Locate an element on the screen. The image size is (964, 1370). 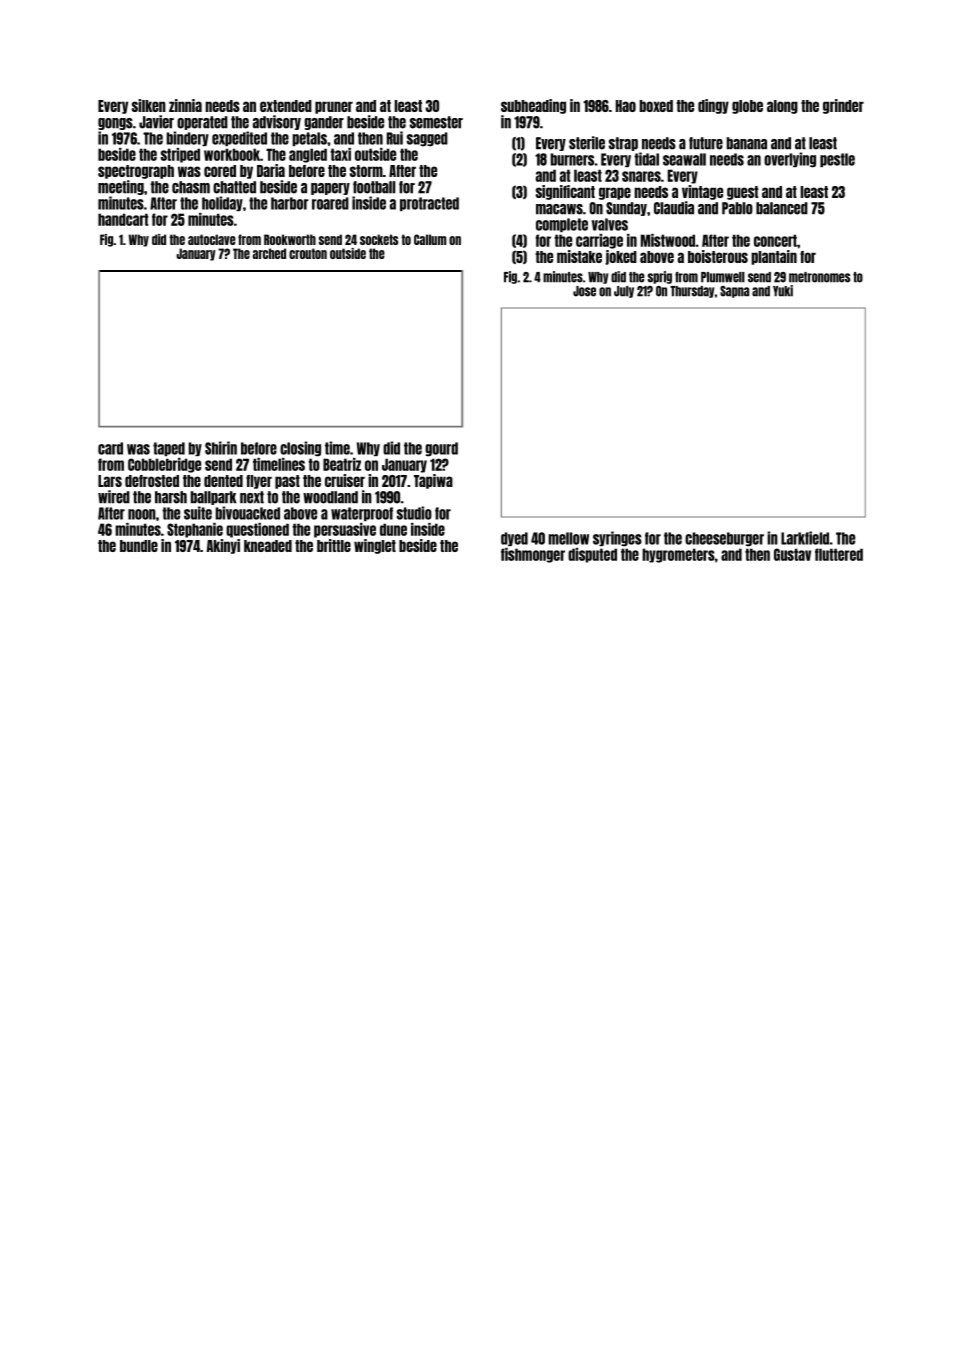
football is located at coordinates (374, 187).
